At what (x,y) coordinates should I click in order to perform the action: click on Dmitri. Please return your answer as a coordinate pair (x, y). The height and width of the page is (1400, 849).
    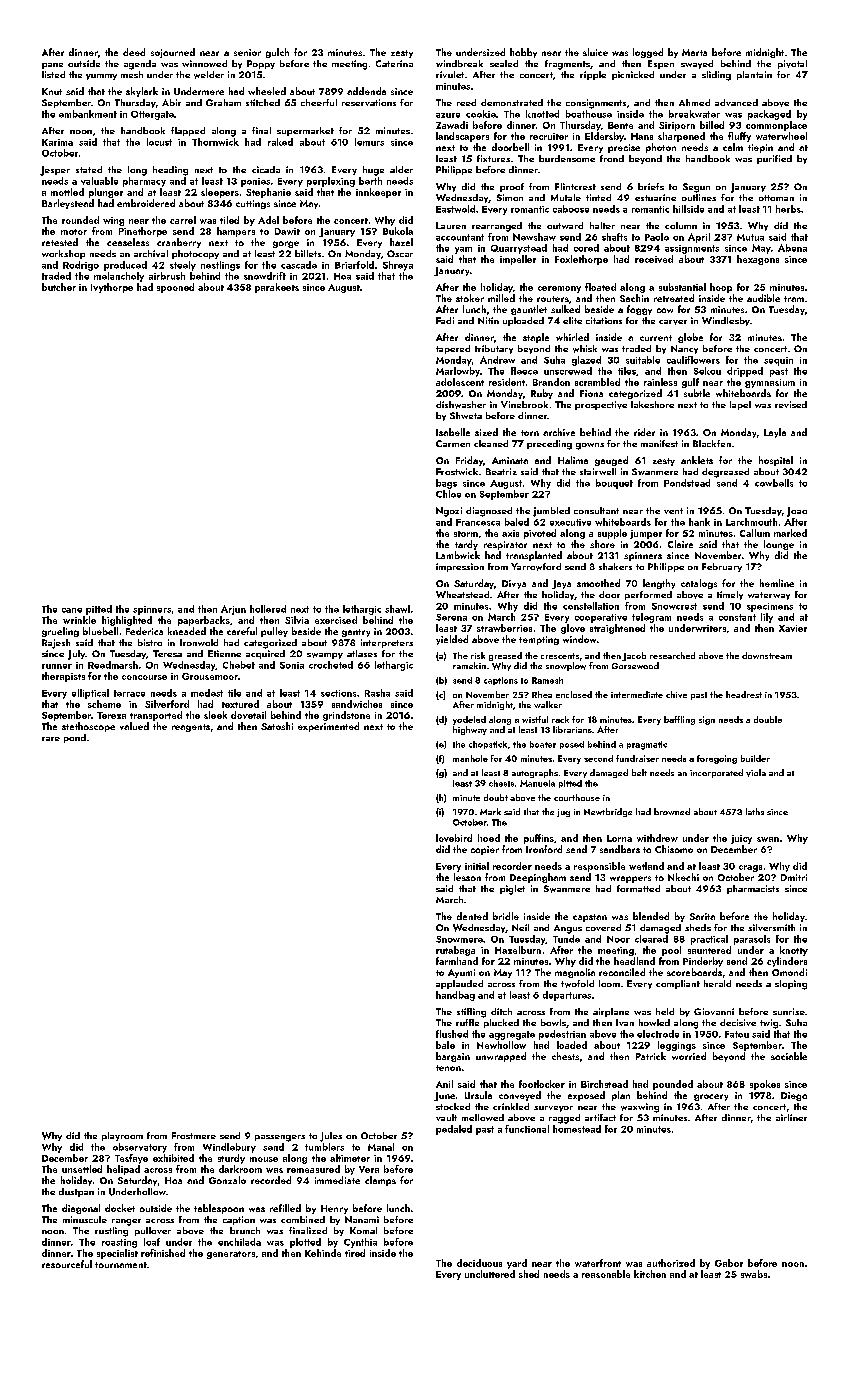
    Looking at the image, I should click on (794, 877).
